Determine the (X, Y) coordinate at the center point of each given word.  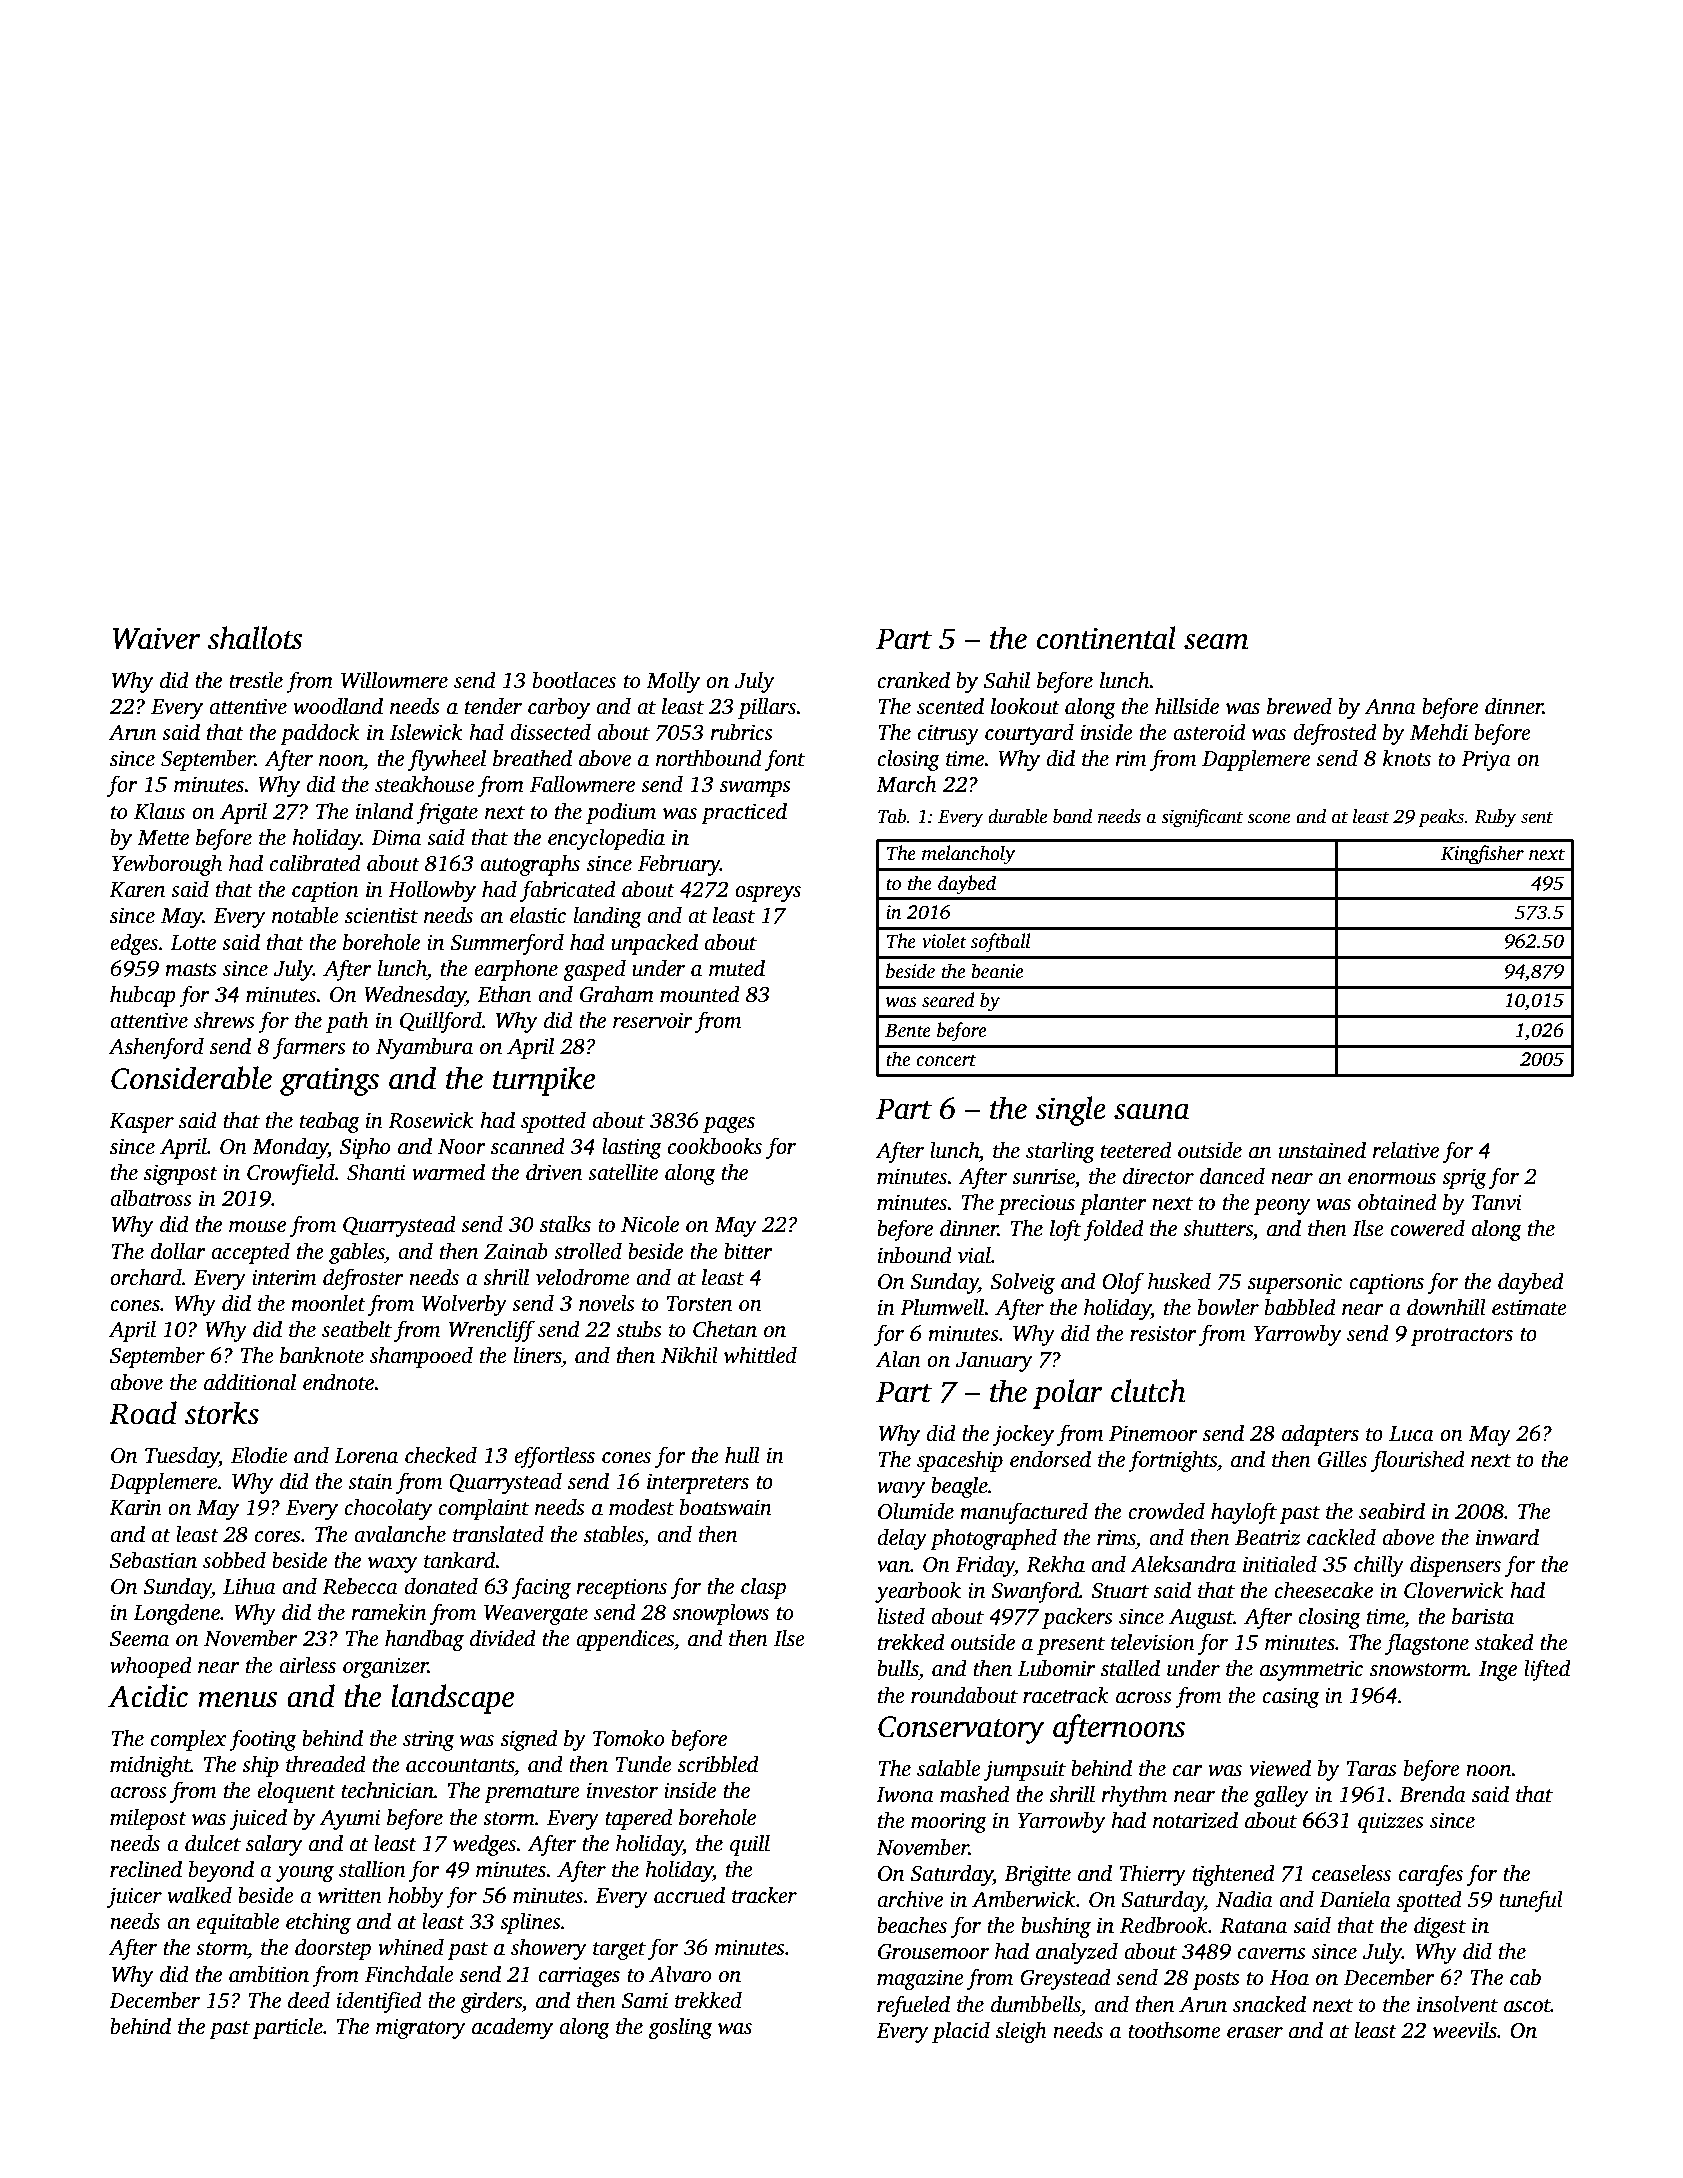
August (1201, 1618)
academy (512, 2028)
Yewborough (167, 865)
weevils (1465, 2030)
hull (742, 1455)
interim (284, 1277)
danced (1232, 1176)
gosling (680, 2028)
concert (946, 1060)
